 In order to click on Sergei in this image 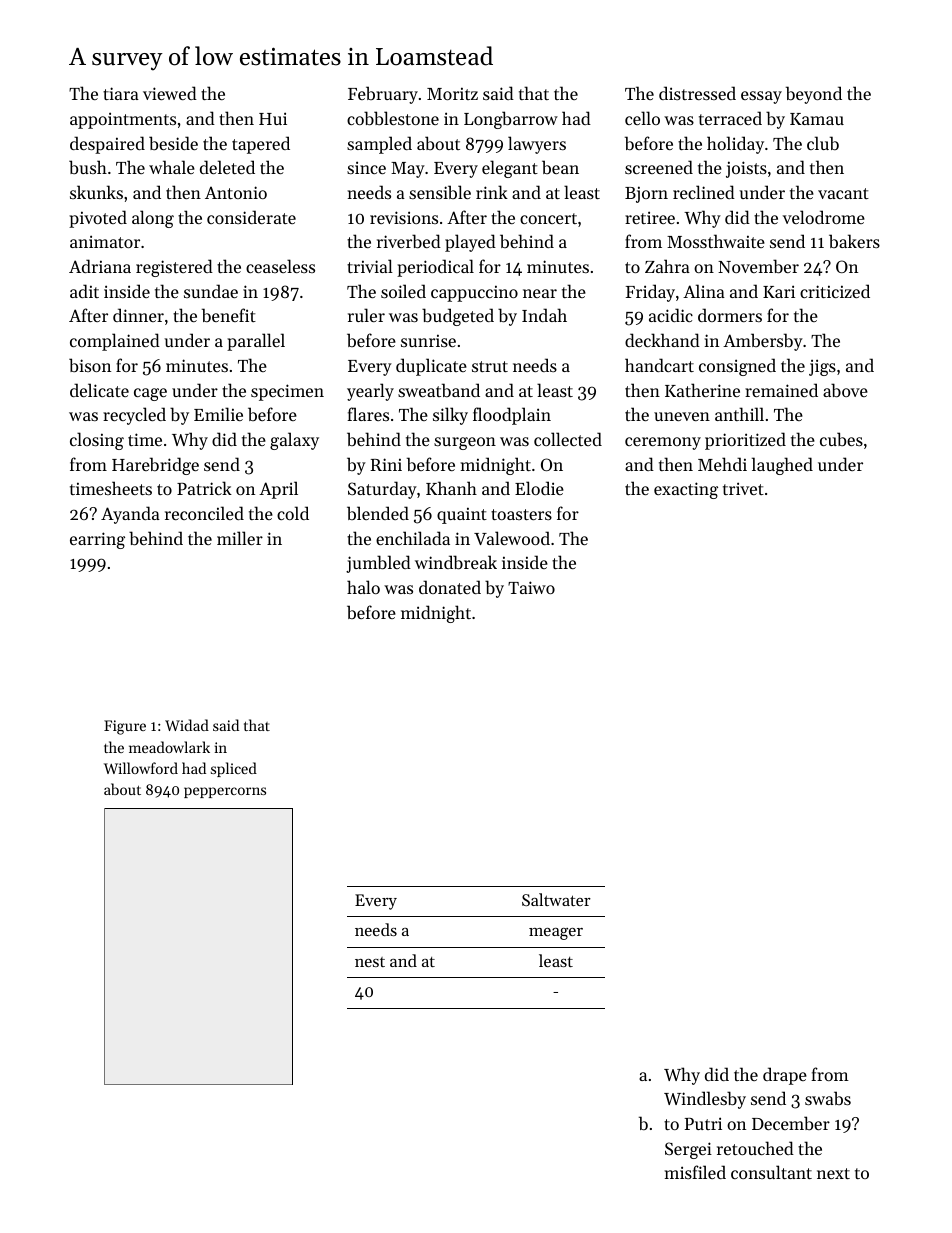, I will do `click(688, 1150)`.
